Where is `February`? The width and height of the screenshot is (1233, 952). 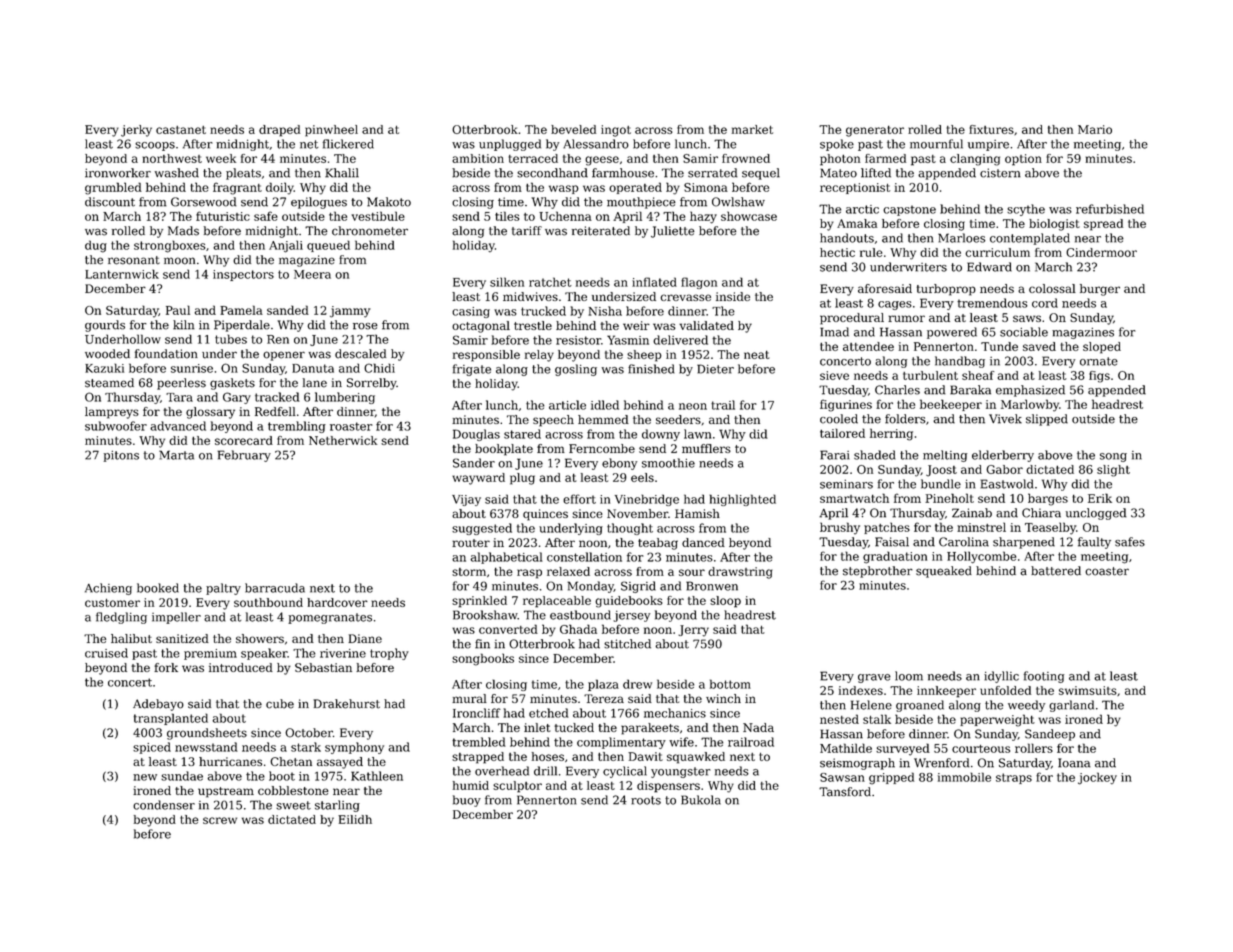
February is located at coordinates (244, 456).
